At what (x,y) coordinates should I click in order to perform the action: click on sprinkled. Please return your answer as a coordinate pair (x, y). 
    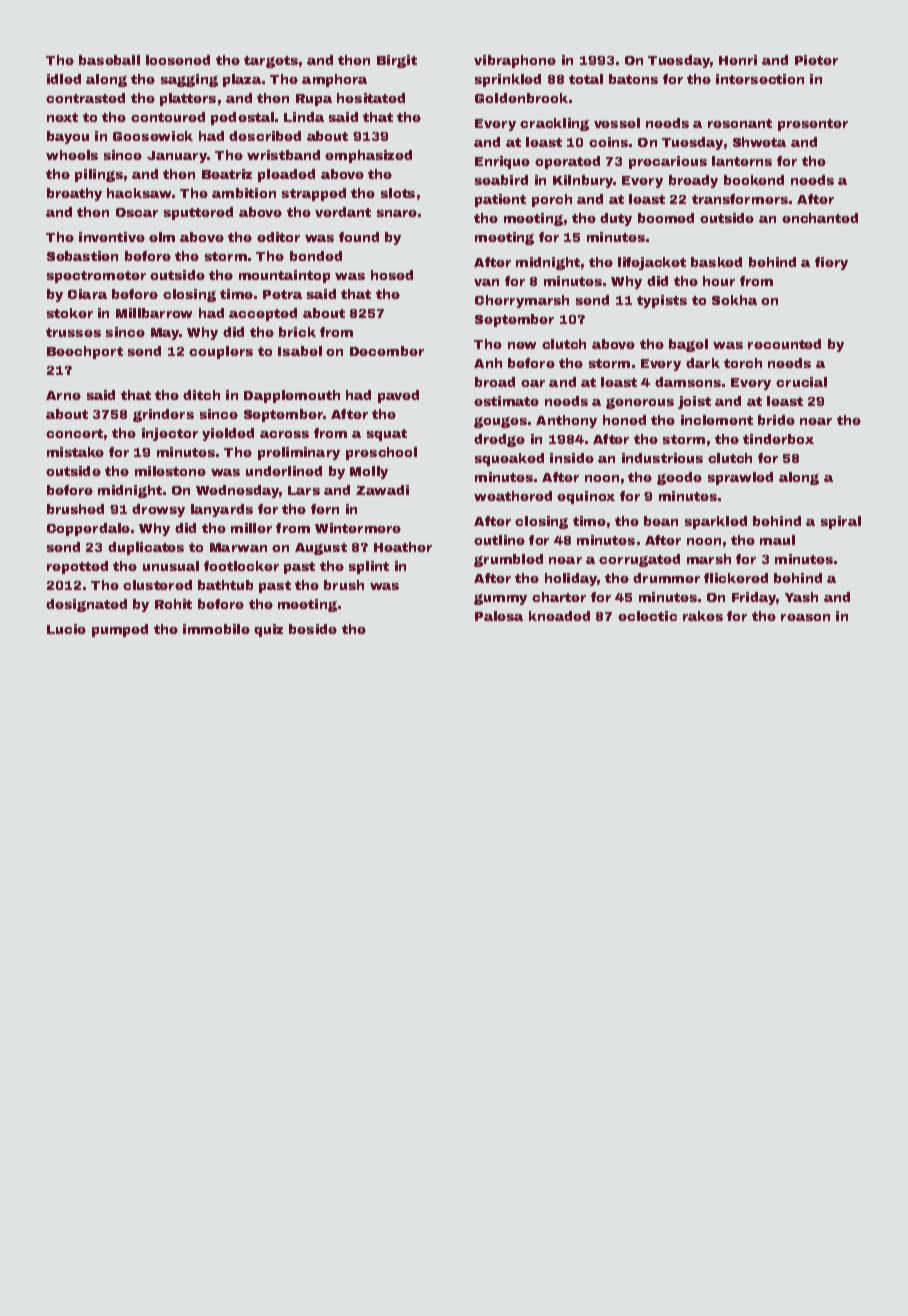
    Looking at the image, I should click on (508, 80).
